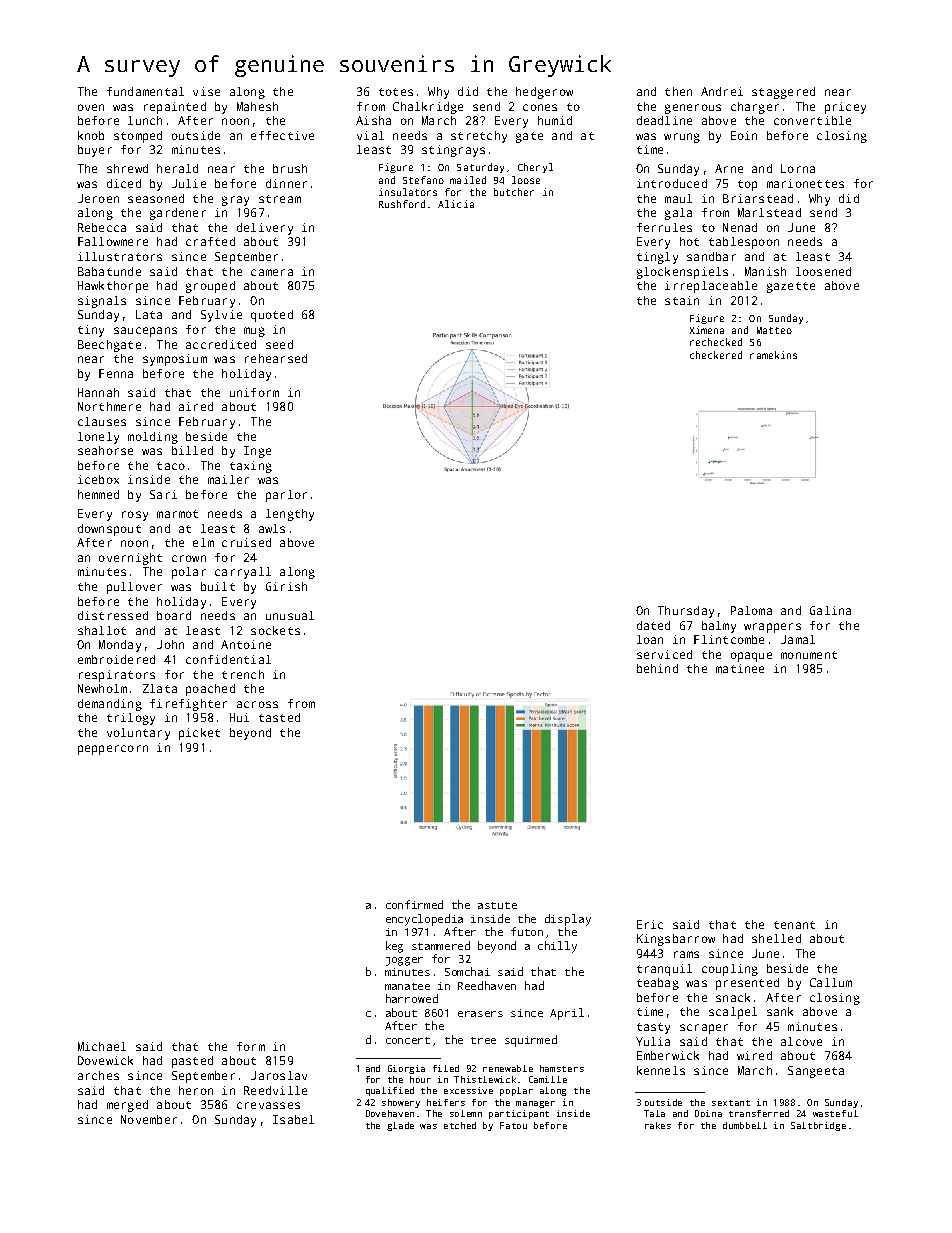 The image size is (952, 1233). Describe the element at coordinates (716, 355) in the screenshot. I see `checkered` at that location.
